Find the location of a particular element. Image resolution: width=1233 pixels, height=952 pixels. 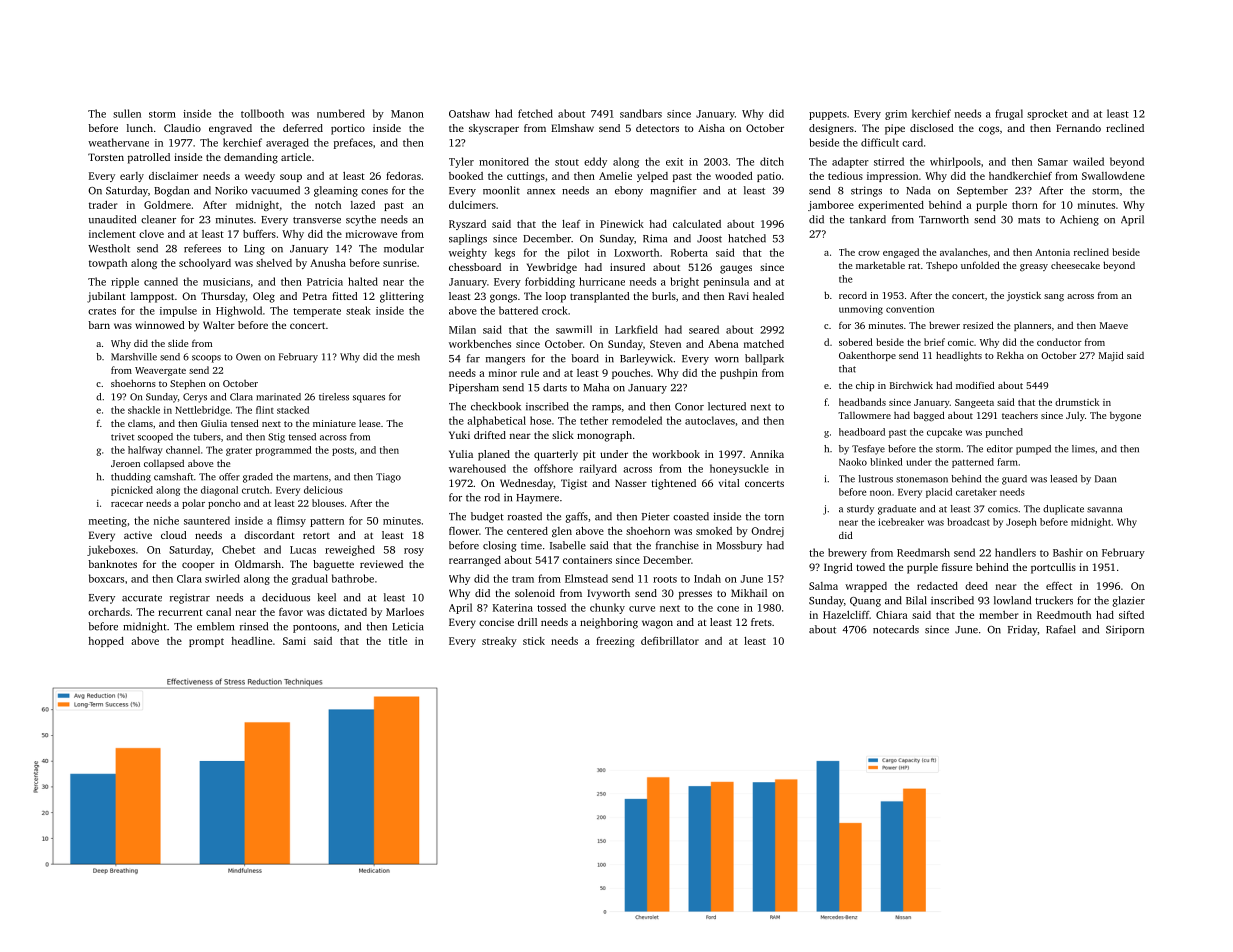

workbenches is located at coordinates (480, 344).
